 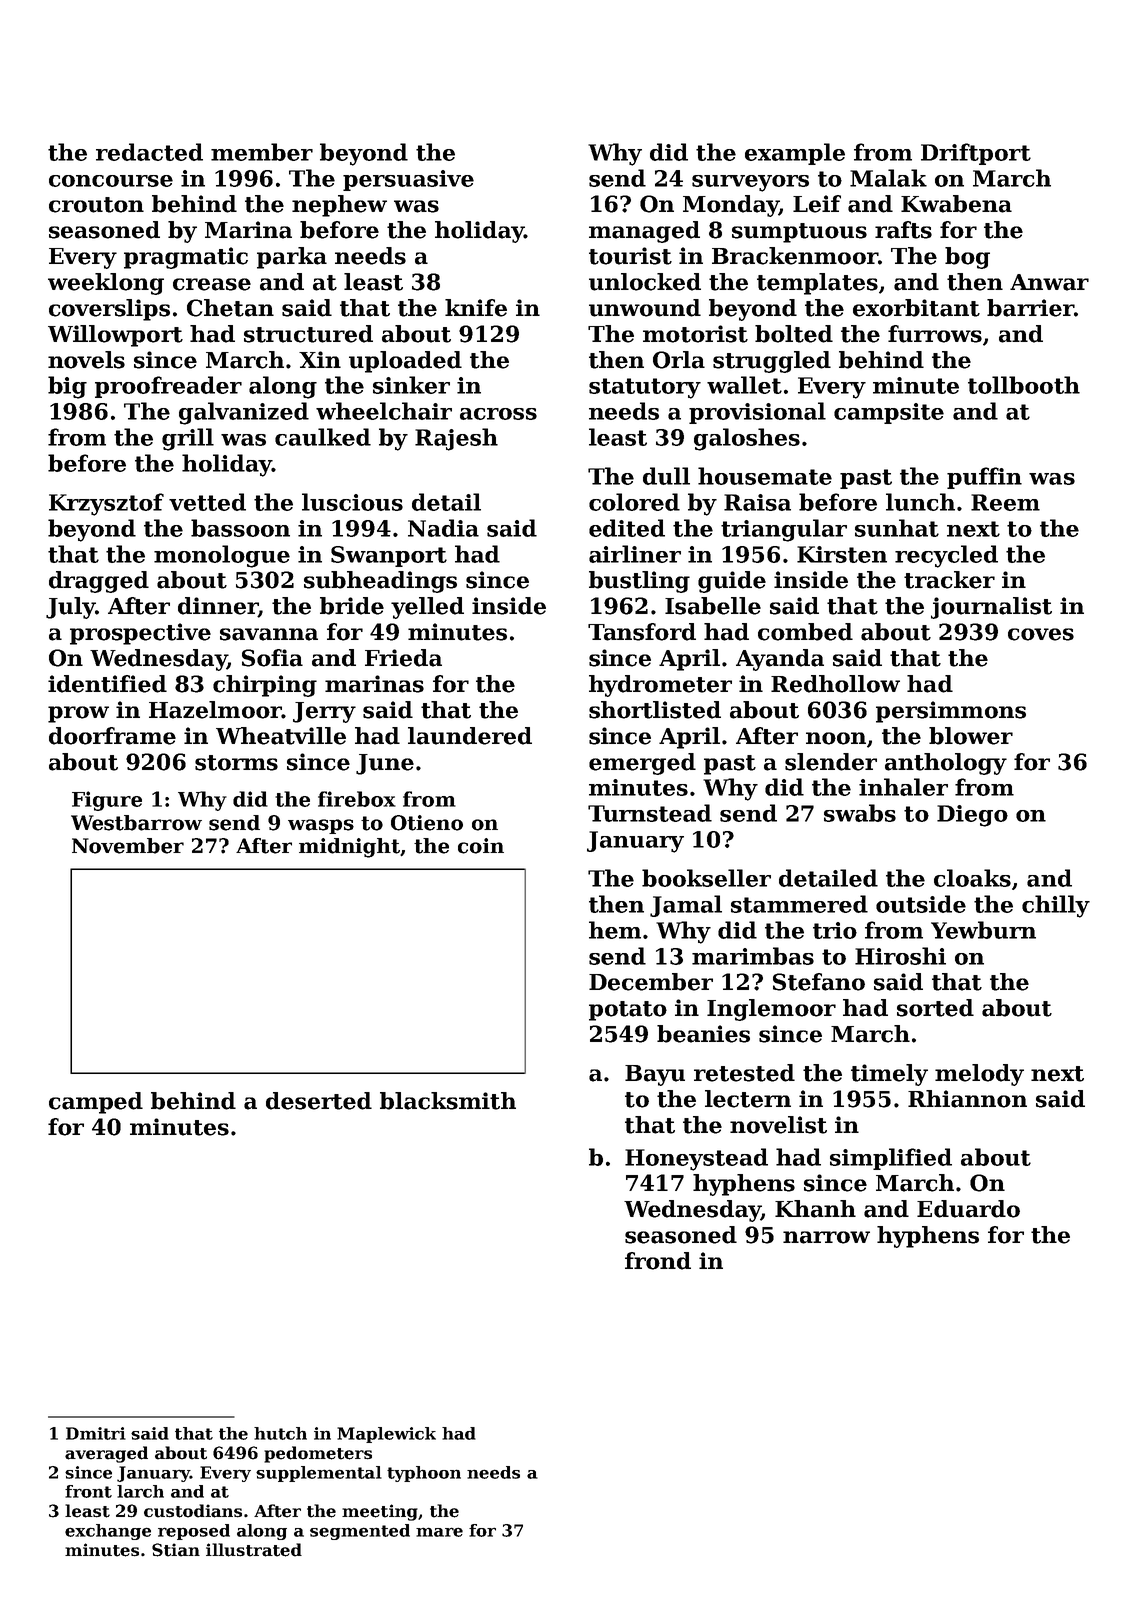 What do you see at coordinates (971, 736) in the document?
I see `blower` at bounding box center [971, 736].
